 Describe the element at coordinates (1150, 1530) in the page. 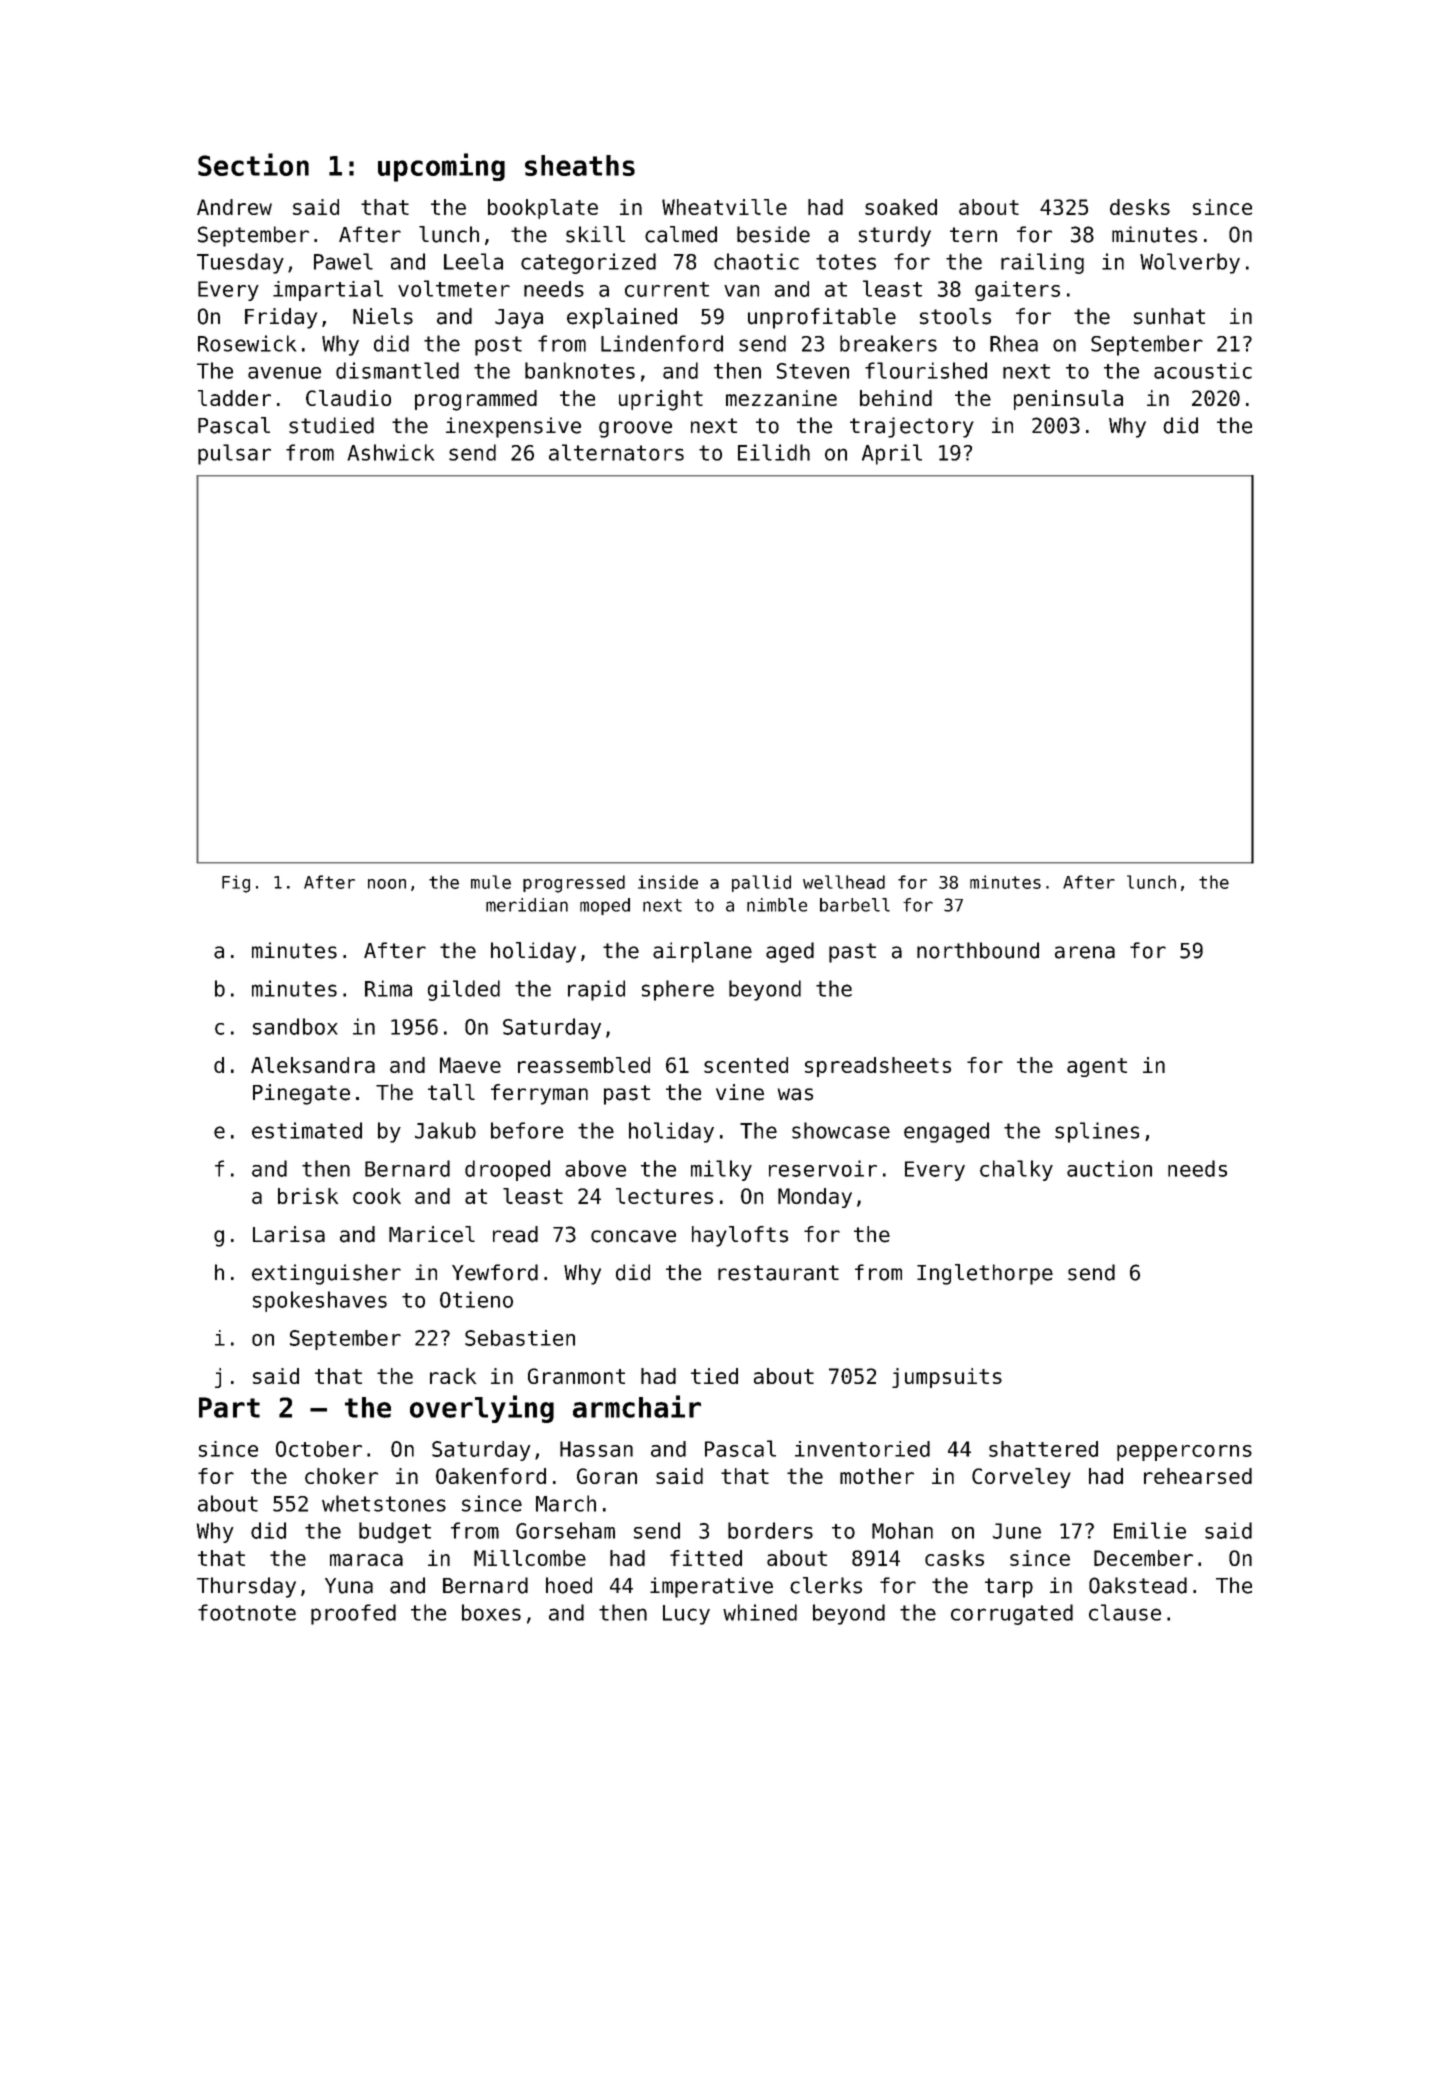

I see `Emilie` at that location.
